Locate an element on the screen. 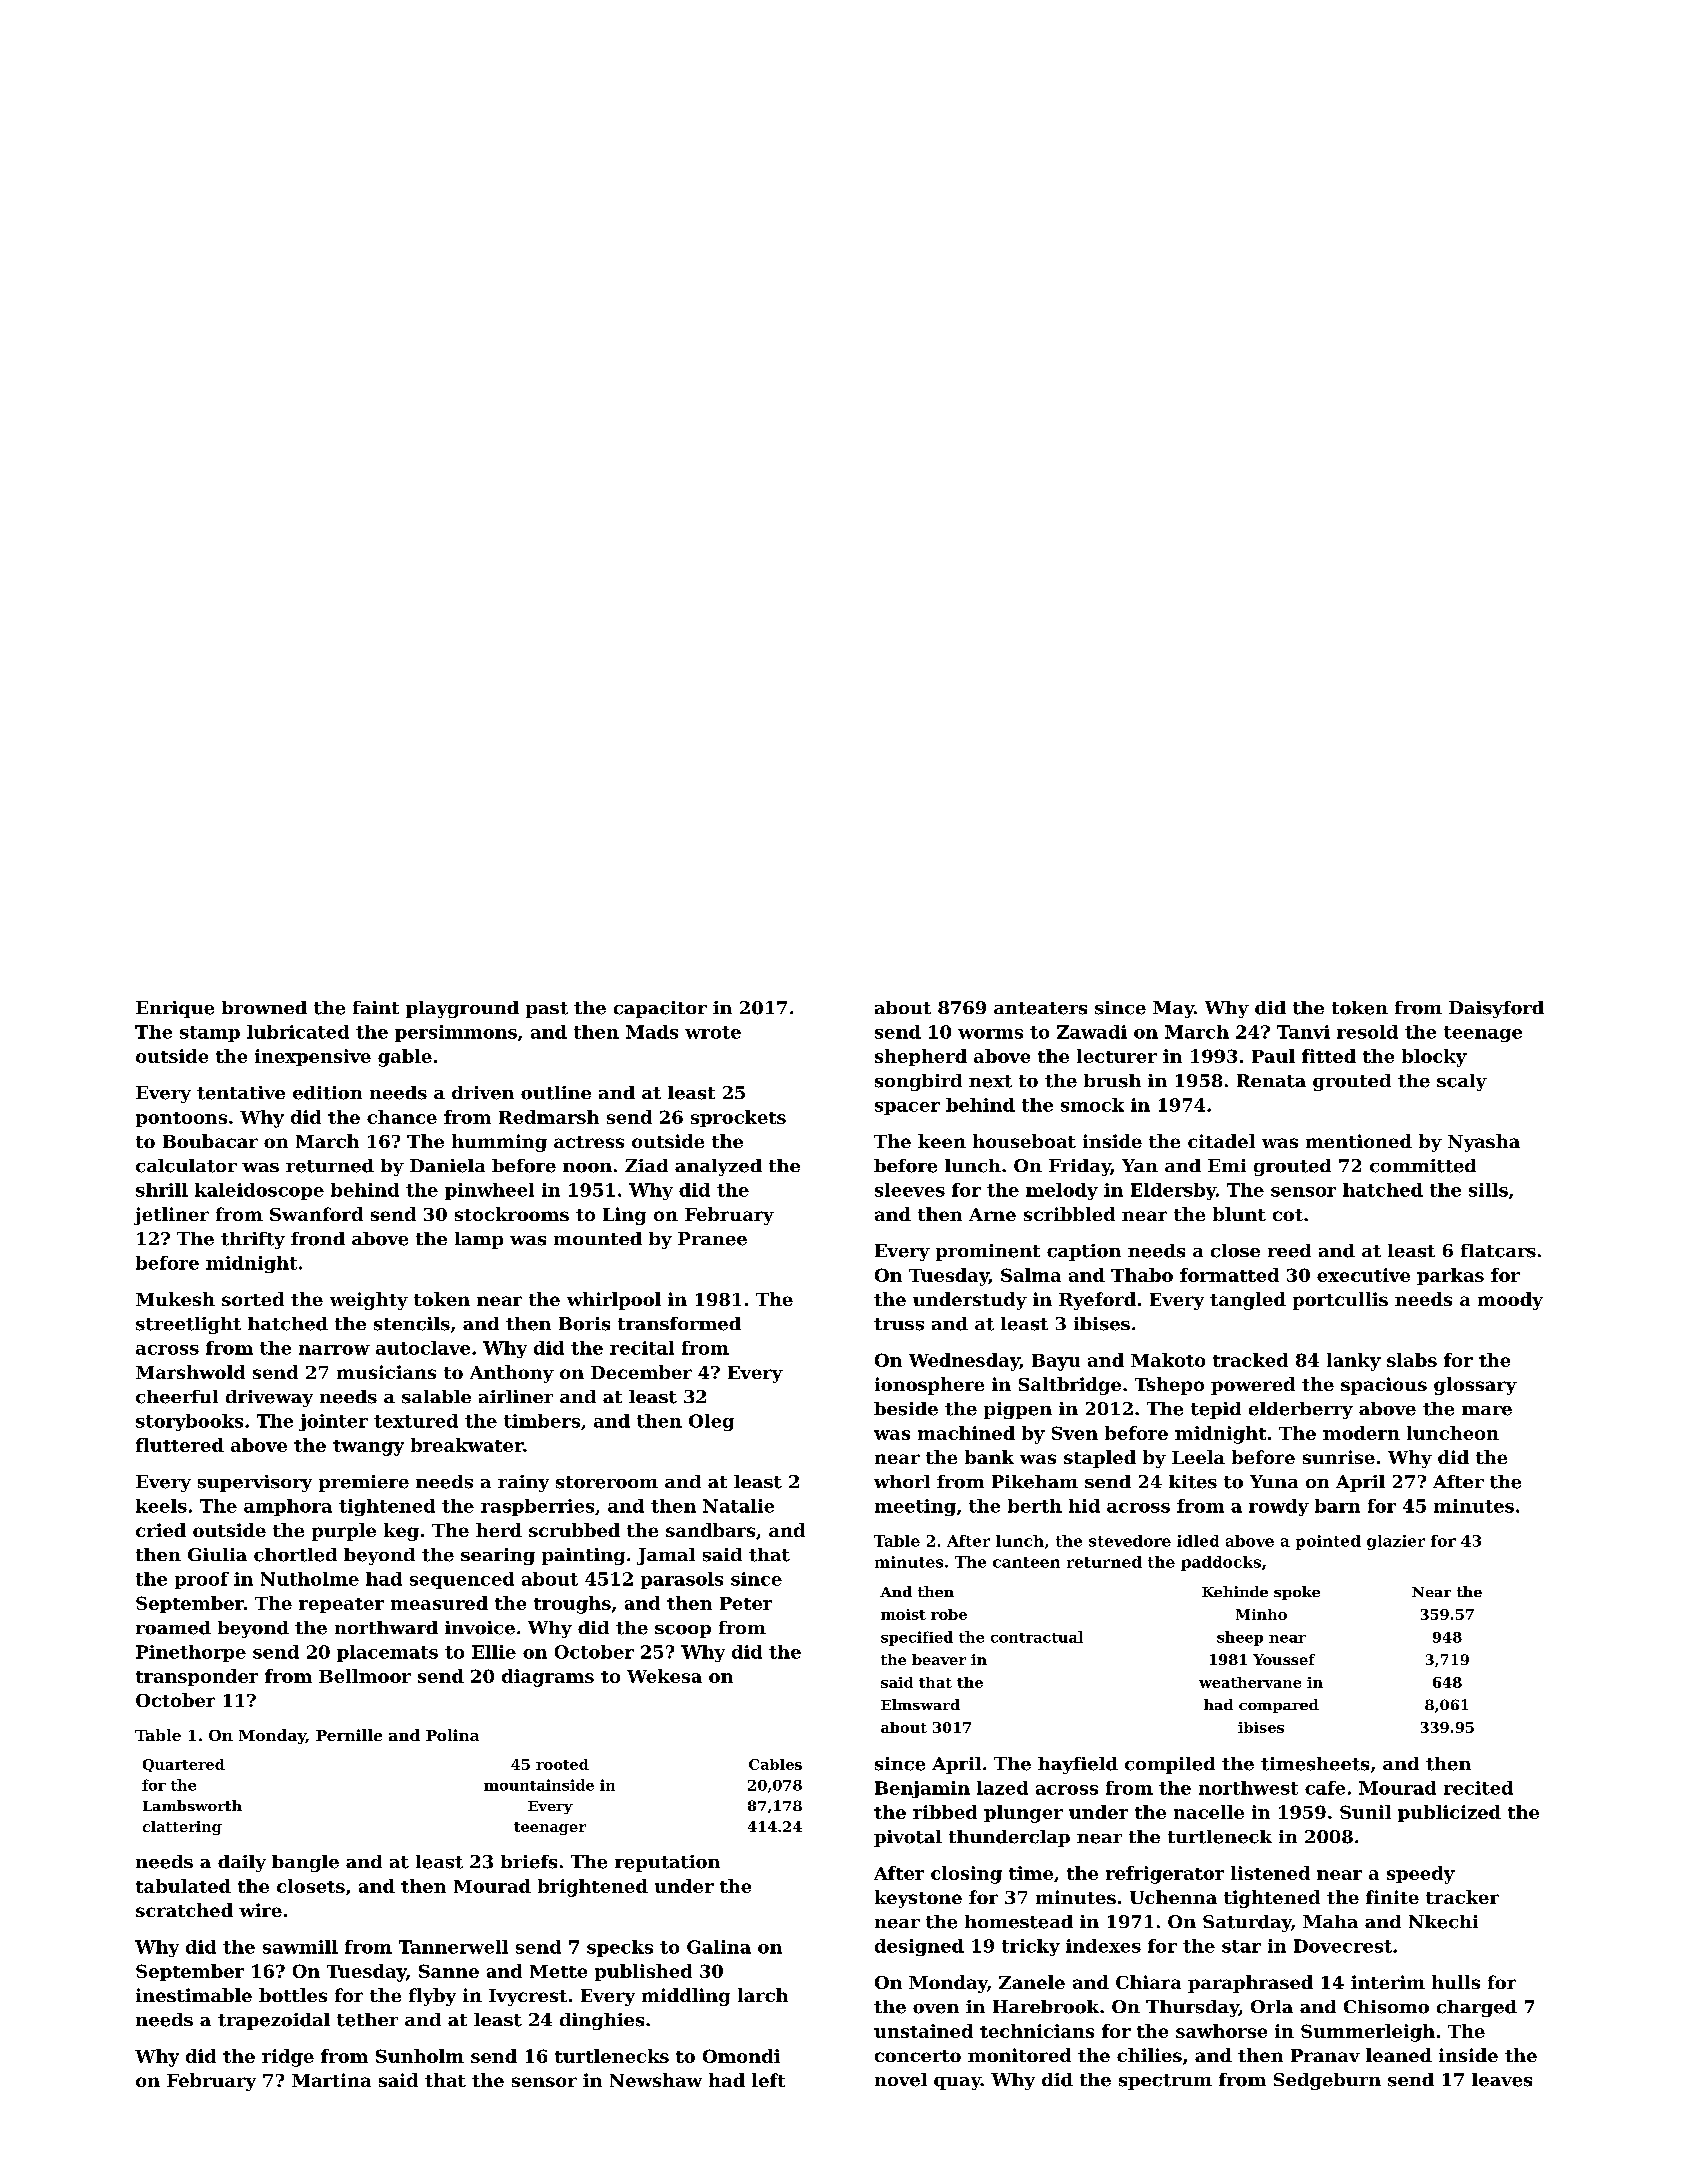 The height and width of the screenshot is (2178, 1683). parkas is located at coordinates (1450, 1276).
